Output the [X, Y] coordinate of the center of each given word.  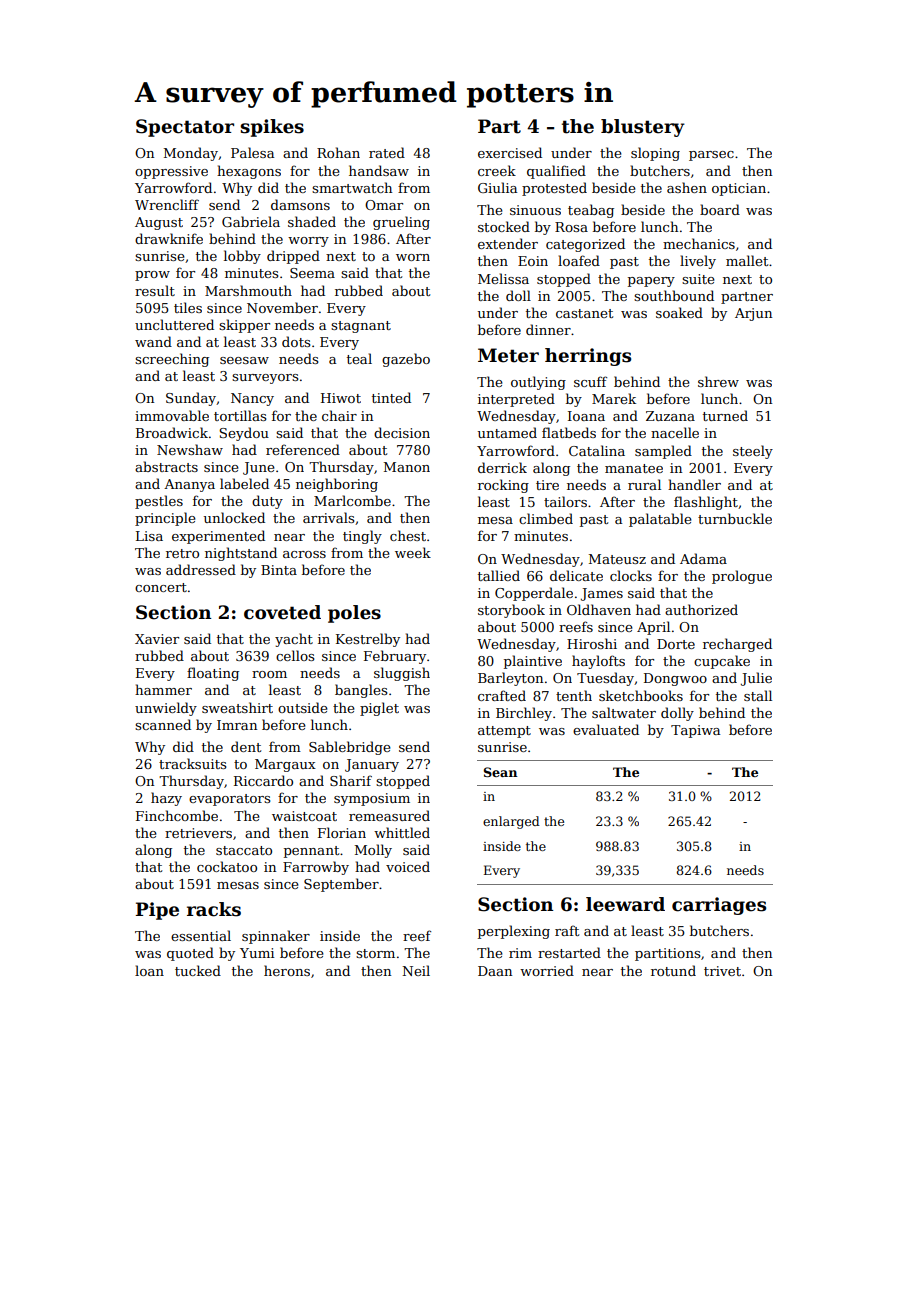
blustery [643, 128]
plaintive [533, 662]
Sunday [191, 399]
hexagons [249, 172]
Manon [407, 467]
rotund [673, 970]
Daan [495, 971]
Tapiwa [695, 731]
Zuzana [670, 416]
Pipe [157, 911]
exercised [510, 152]
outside [303, 707]
